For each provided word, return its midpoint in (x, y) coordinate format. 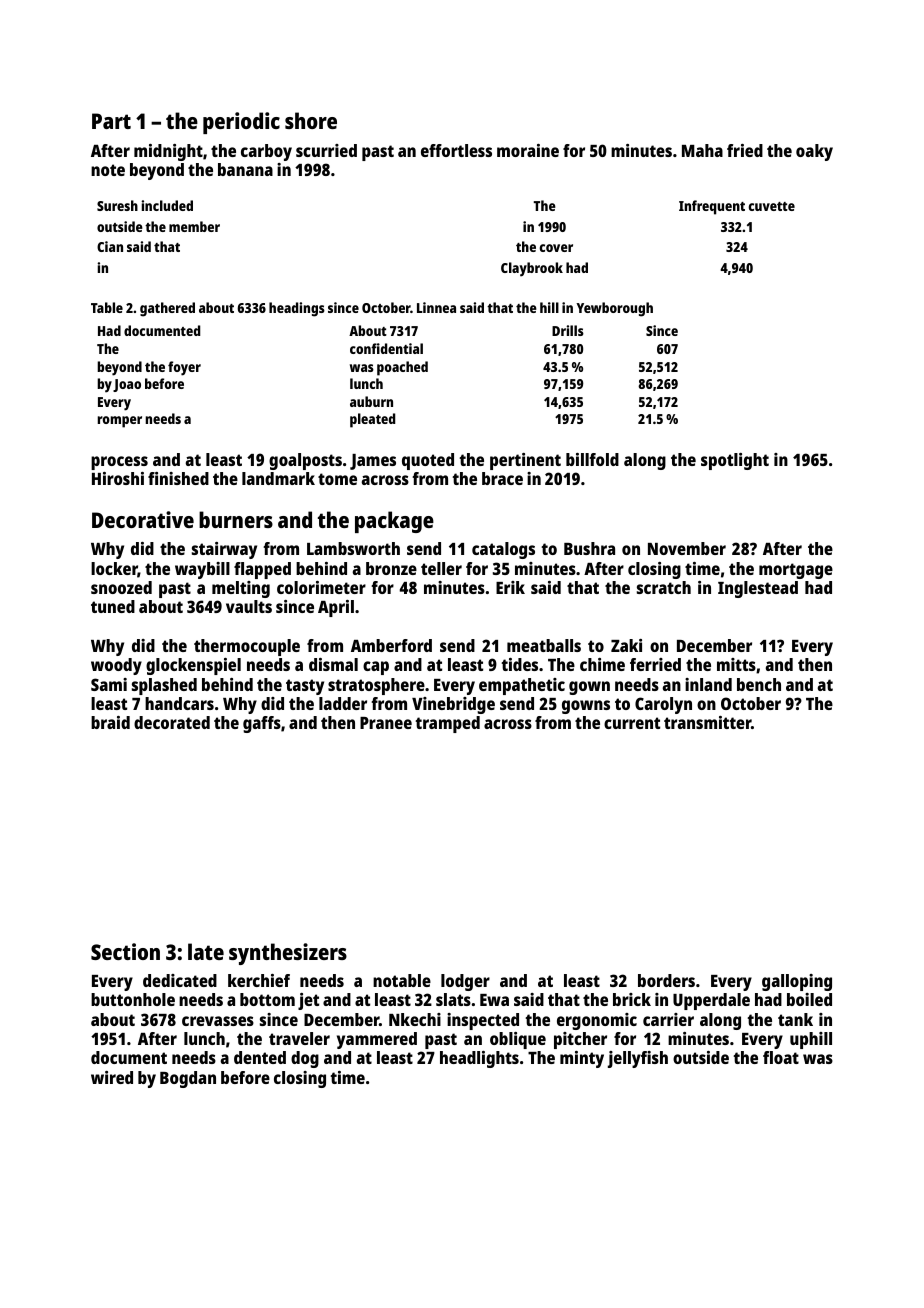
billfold (592, 459)
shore (311, 120)
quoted (428, 461)
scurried (326, 150)
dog (305, 1059)
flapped (262, 570)
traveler (299, 1038)
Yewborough (614, 309)
